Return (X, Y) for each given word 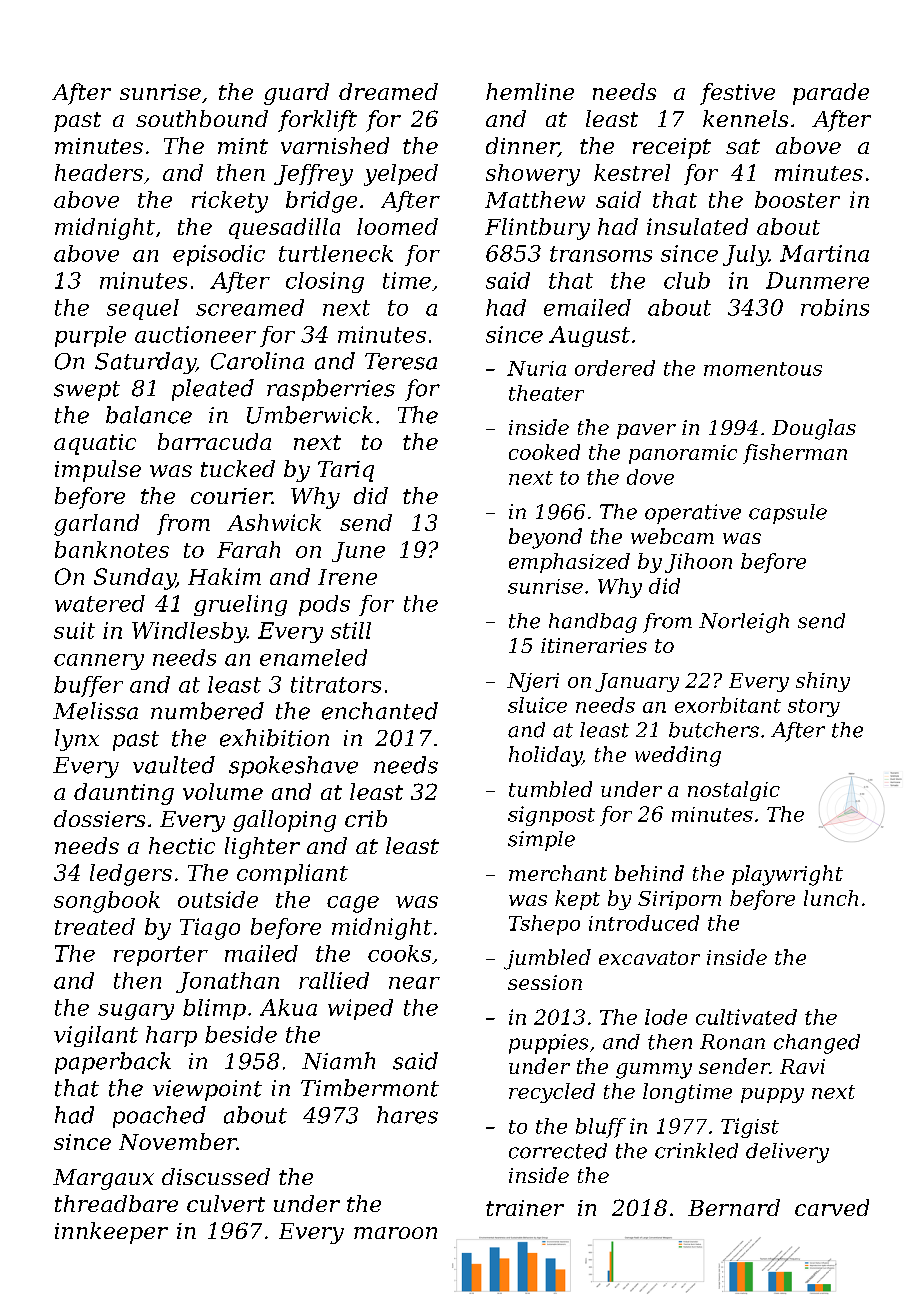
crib (366, 818)
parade (831, 94)
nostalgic (734, 791)
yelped (401, 175)
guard (296, 94)
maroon (395, 1233)
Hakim (224, 576)
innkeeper (111, 1233)
